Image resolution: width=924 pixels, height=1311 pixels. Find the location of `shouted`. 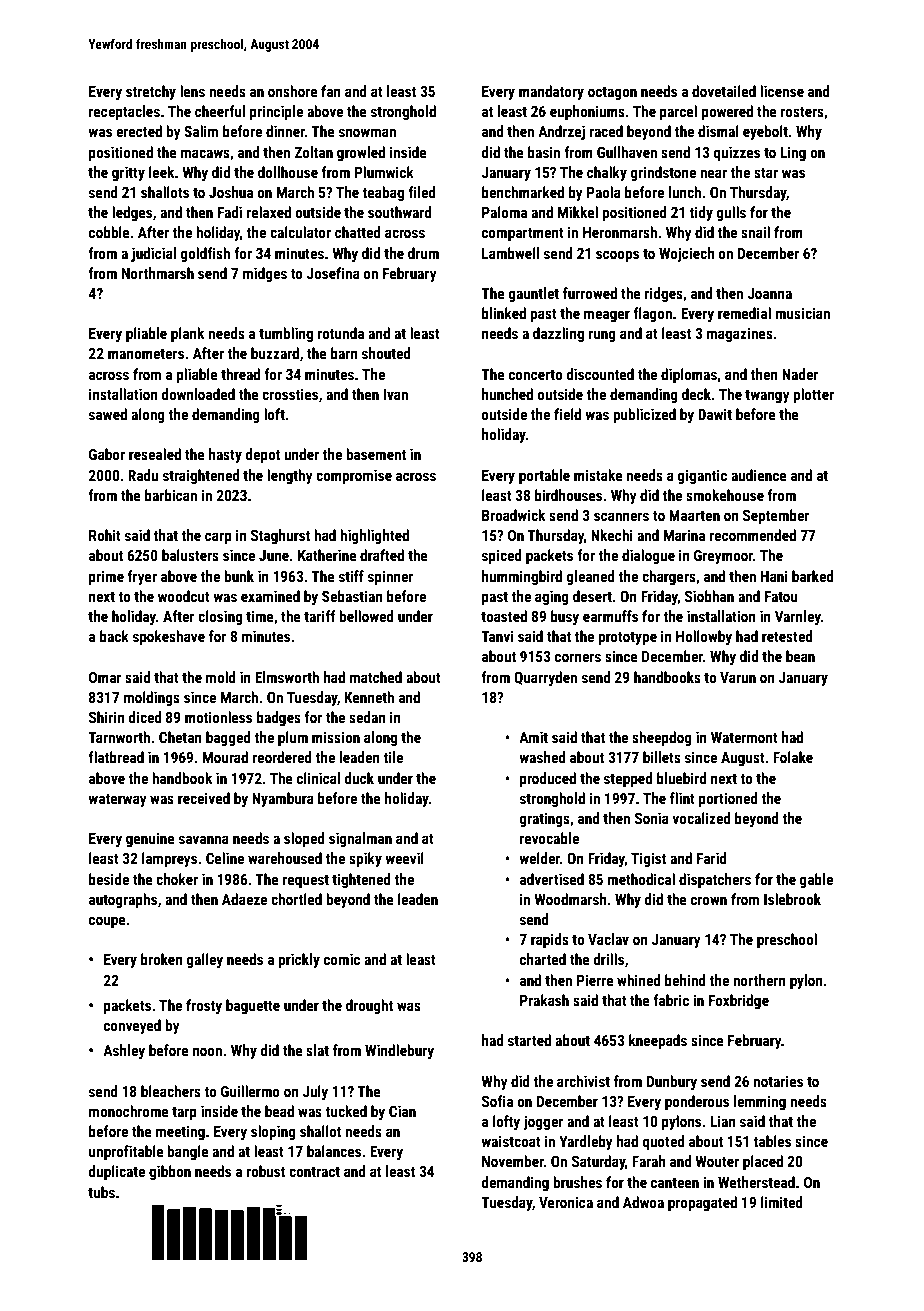

shouted is located at coordinates (386, 353).
